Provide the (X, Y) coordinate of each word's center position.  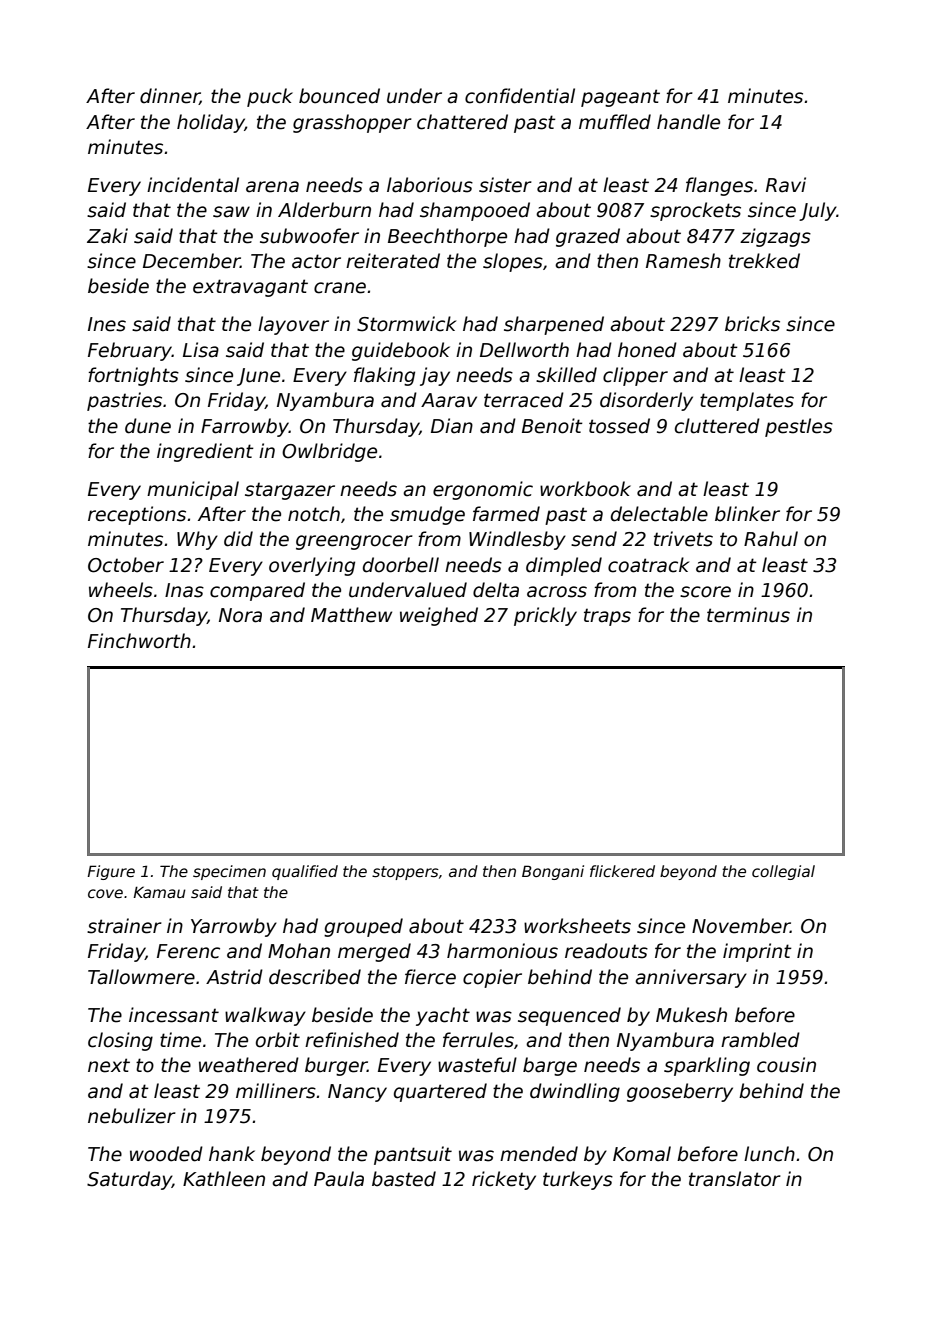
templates (747, 401)
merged (374, 952)
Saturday (129, 1180)
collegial (783, 872)
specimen (229, 872)
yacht (443, 1016)
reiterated (393, 261)
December (191, 261)
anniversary (691, 978)
